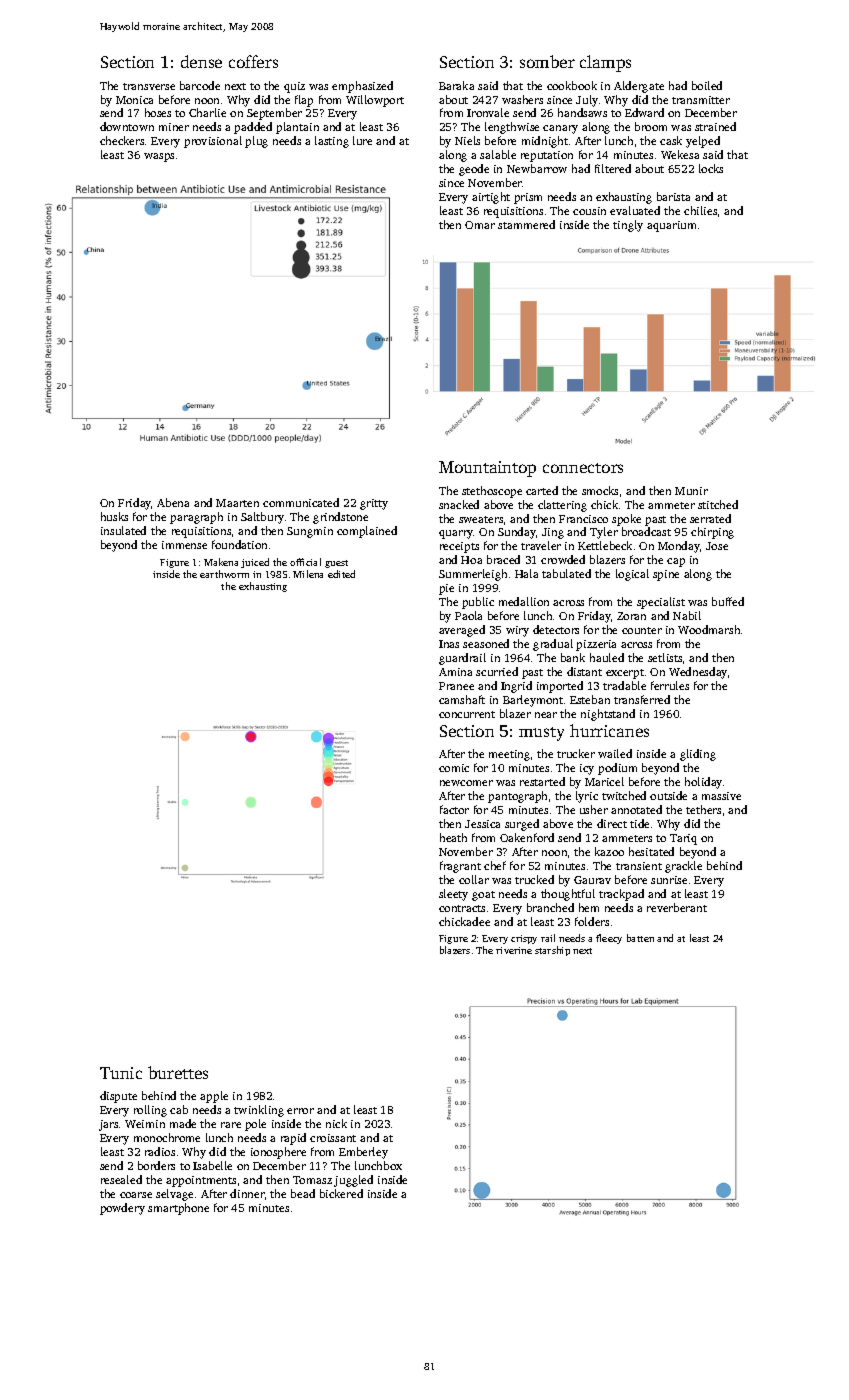  I want to click on snacked, so click(459, 504).
